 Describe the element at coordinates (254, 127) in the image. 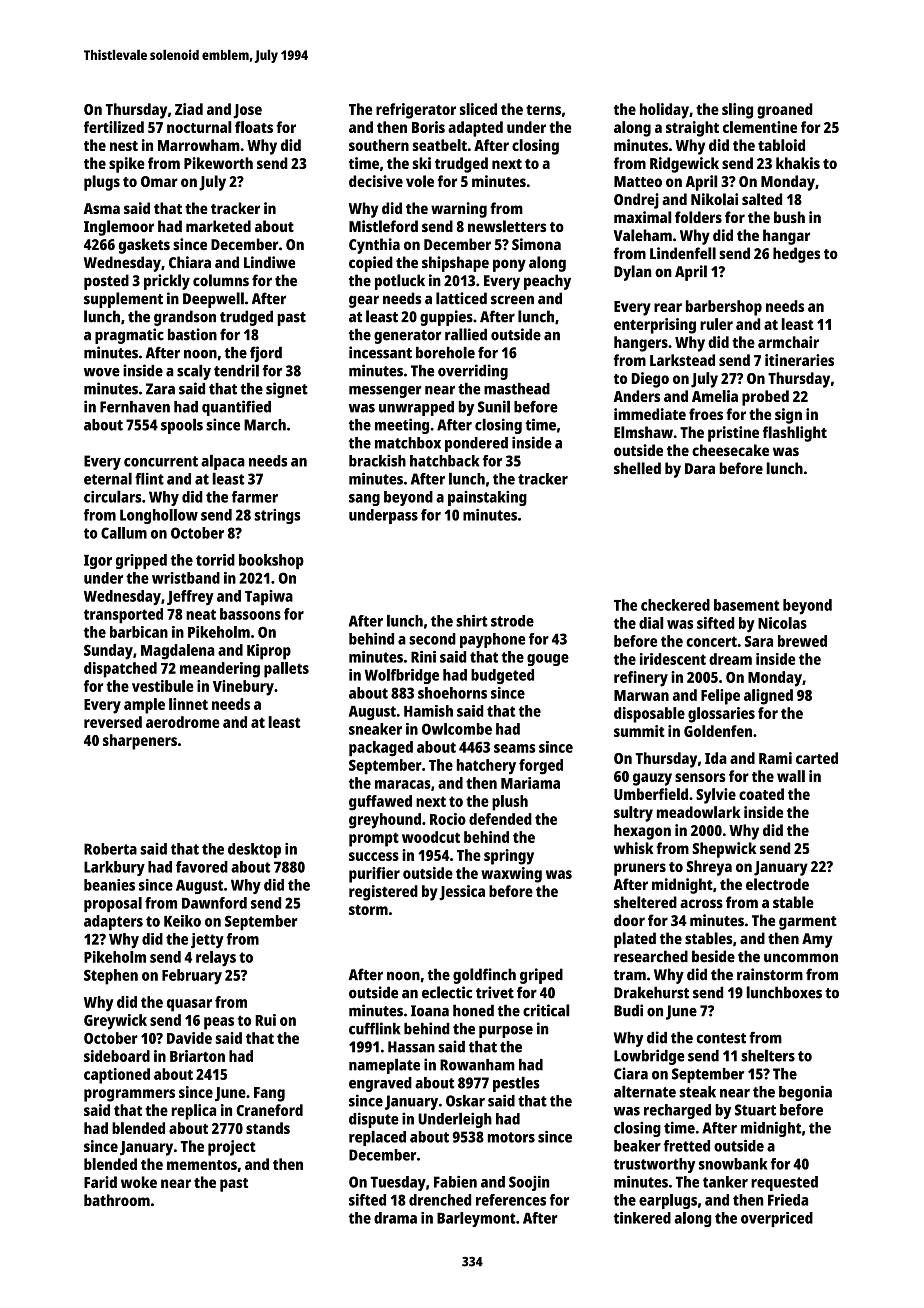

I see `floats` at that location.
